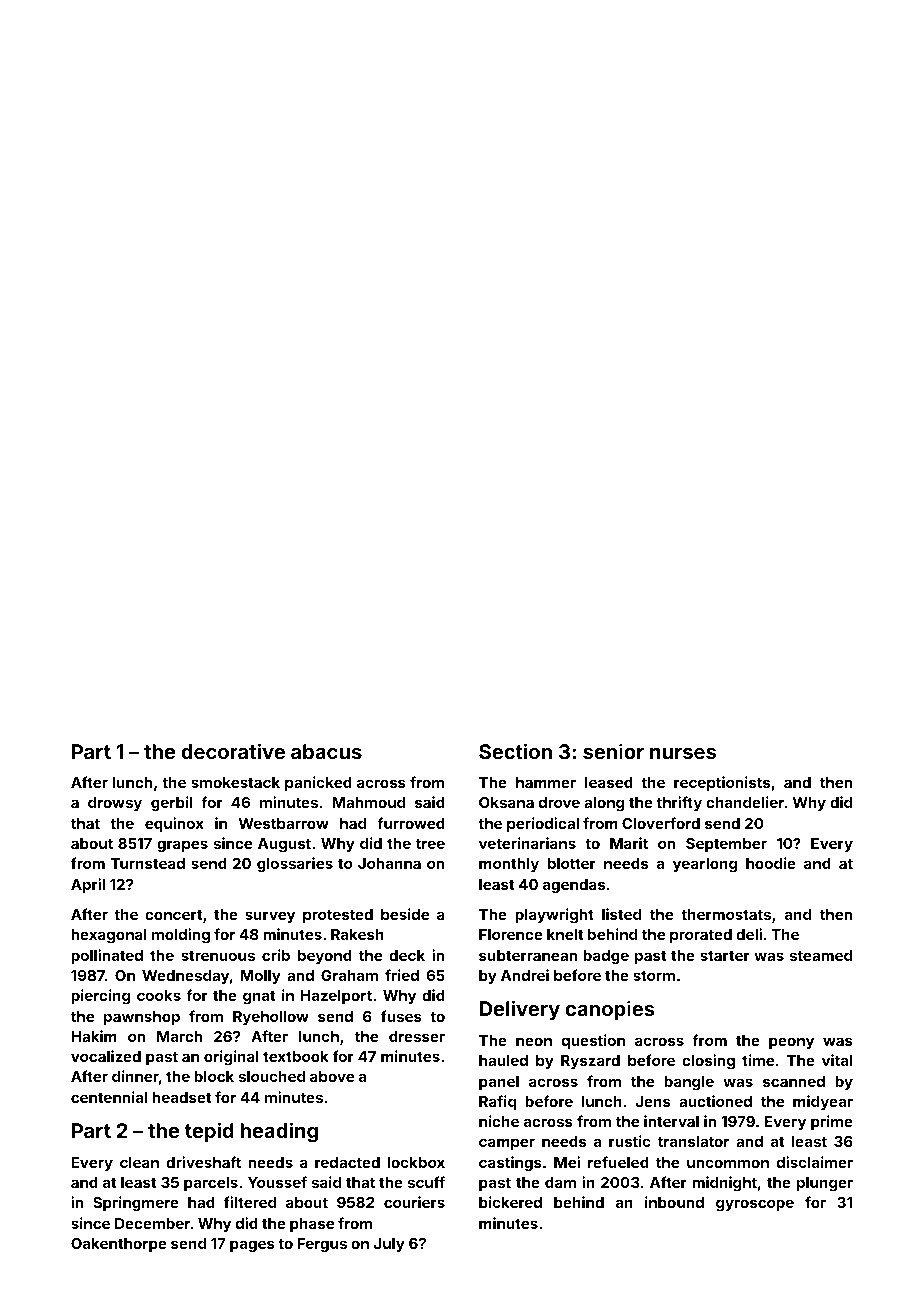 This screenshot has height=1308, width=924. Describe the element at coordinates (326, 751) in the screenshot. I see `abacus` at that location.
